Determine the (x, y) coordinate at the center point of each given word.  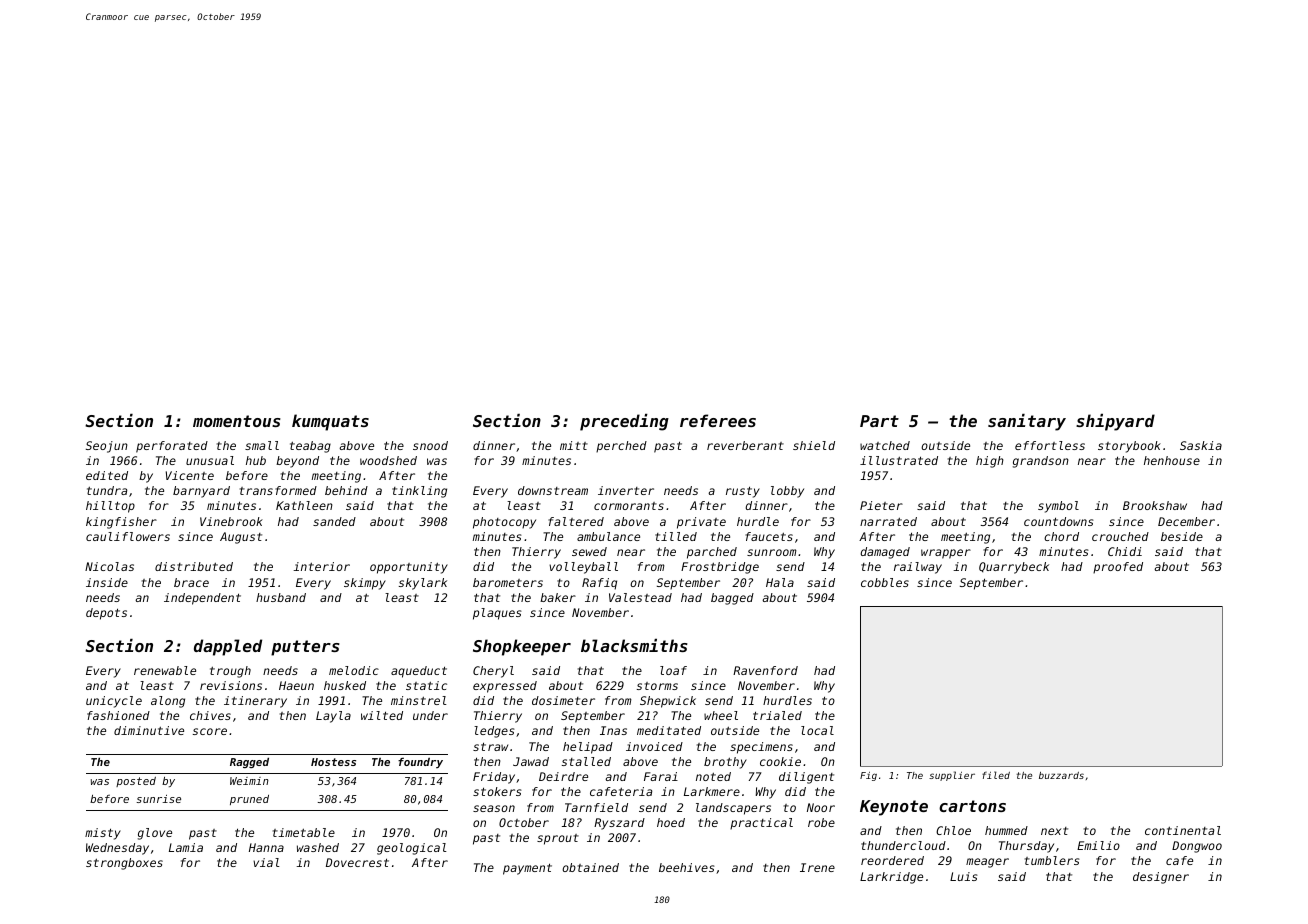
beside (1182, 536)
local (817, 730)
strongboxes (124, 864)
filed (996, 775)
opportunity (409, 568)
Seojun (107, 447)
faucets (769, 536)
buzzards (1061, 775)
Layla (333, 717)
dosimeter (563, 700)
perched (621, 447)
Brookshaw (1155, 505)
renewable (165, 670)
